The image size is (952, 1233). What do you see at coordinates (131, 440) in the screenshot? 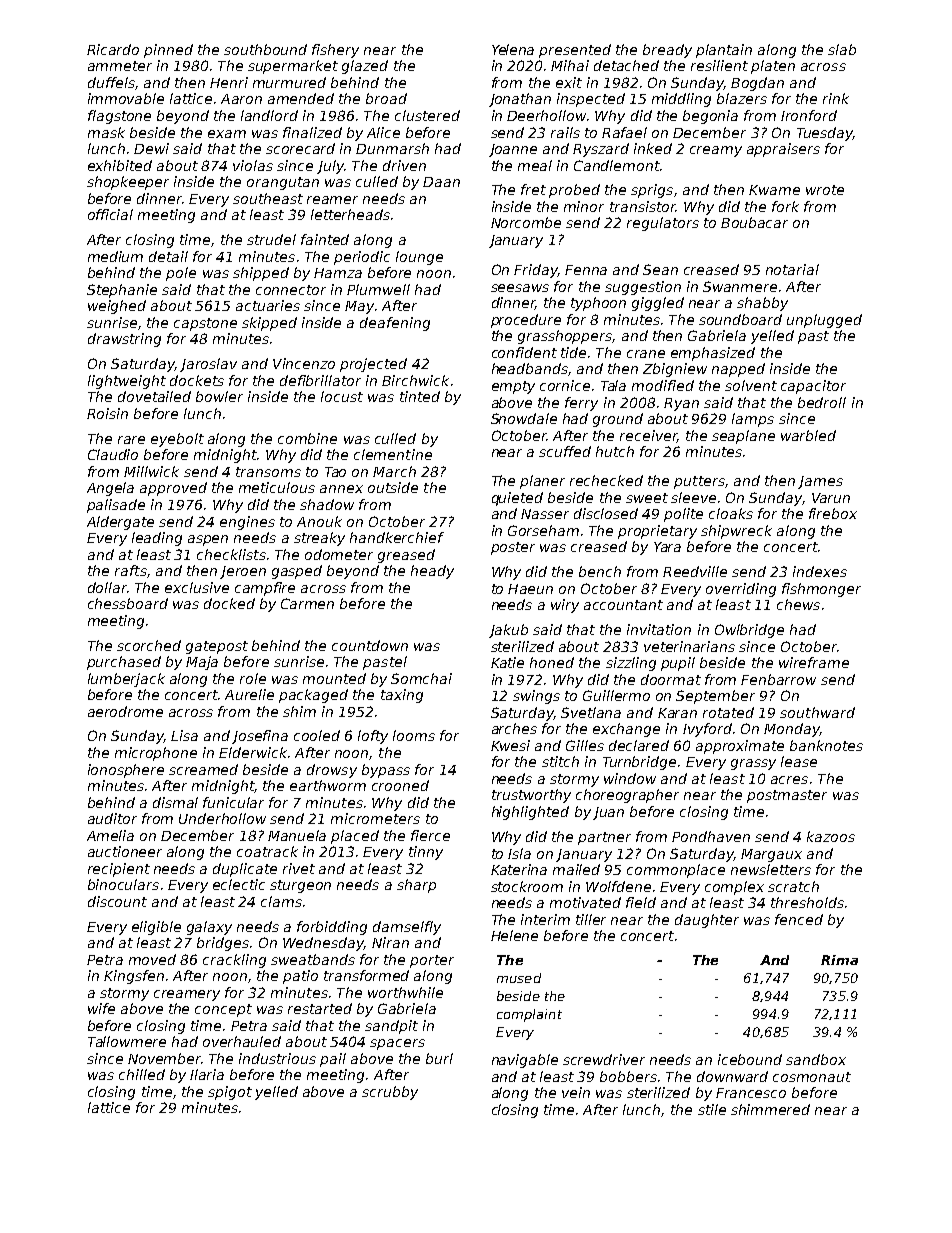
I see `rare` at bounding box center [131, 440].
